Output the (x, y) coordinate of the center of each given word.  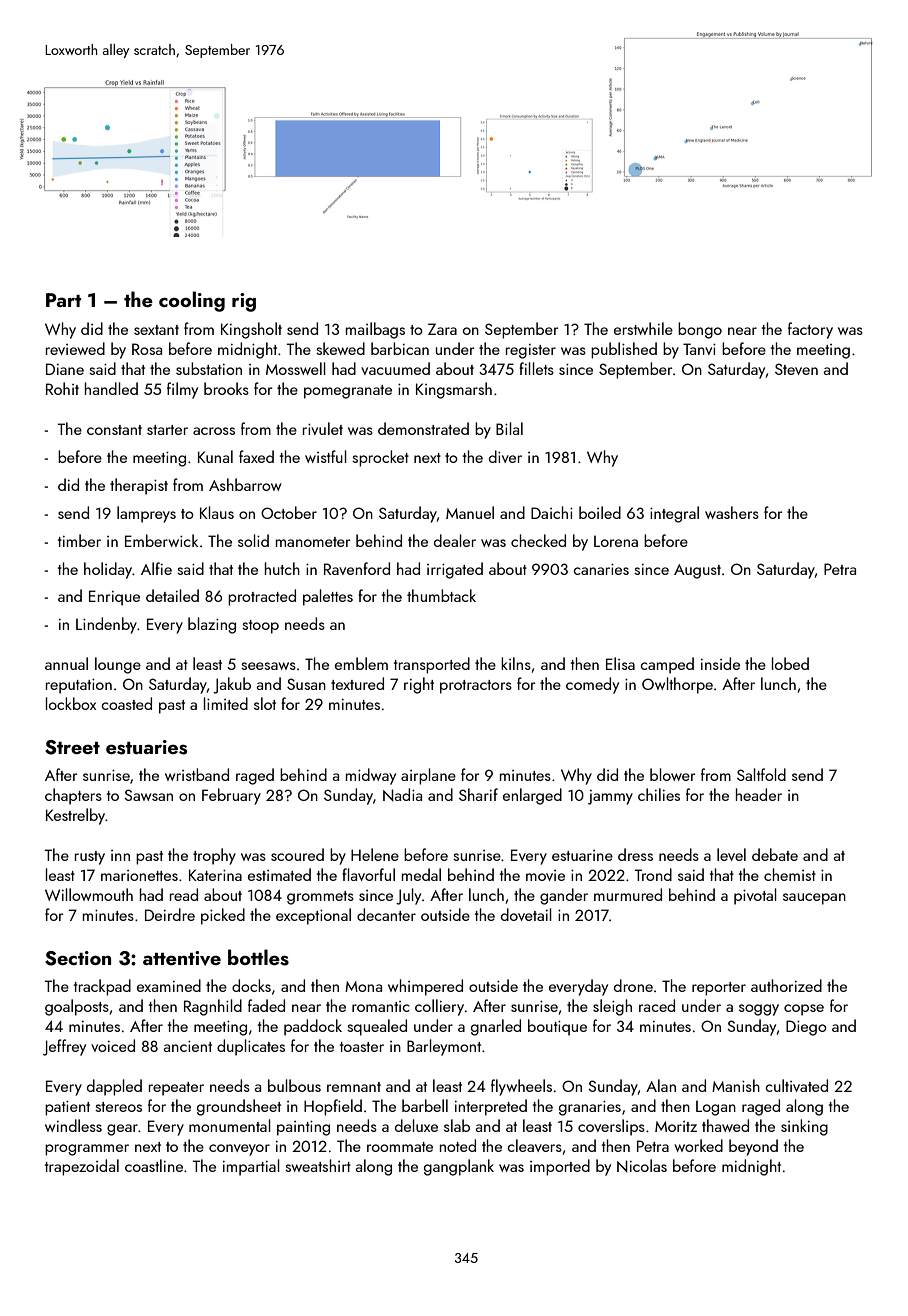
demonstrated (423, 428)
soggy (759, 1010)
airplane (428, 776)
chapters (73, 796)
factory (810, 330)
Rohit (62, 388)
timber (79, 540)
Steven (796, 369)
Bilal (509, 428)
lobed (790, 663)
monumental (230, 1125)
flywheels (521, 1087)
